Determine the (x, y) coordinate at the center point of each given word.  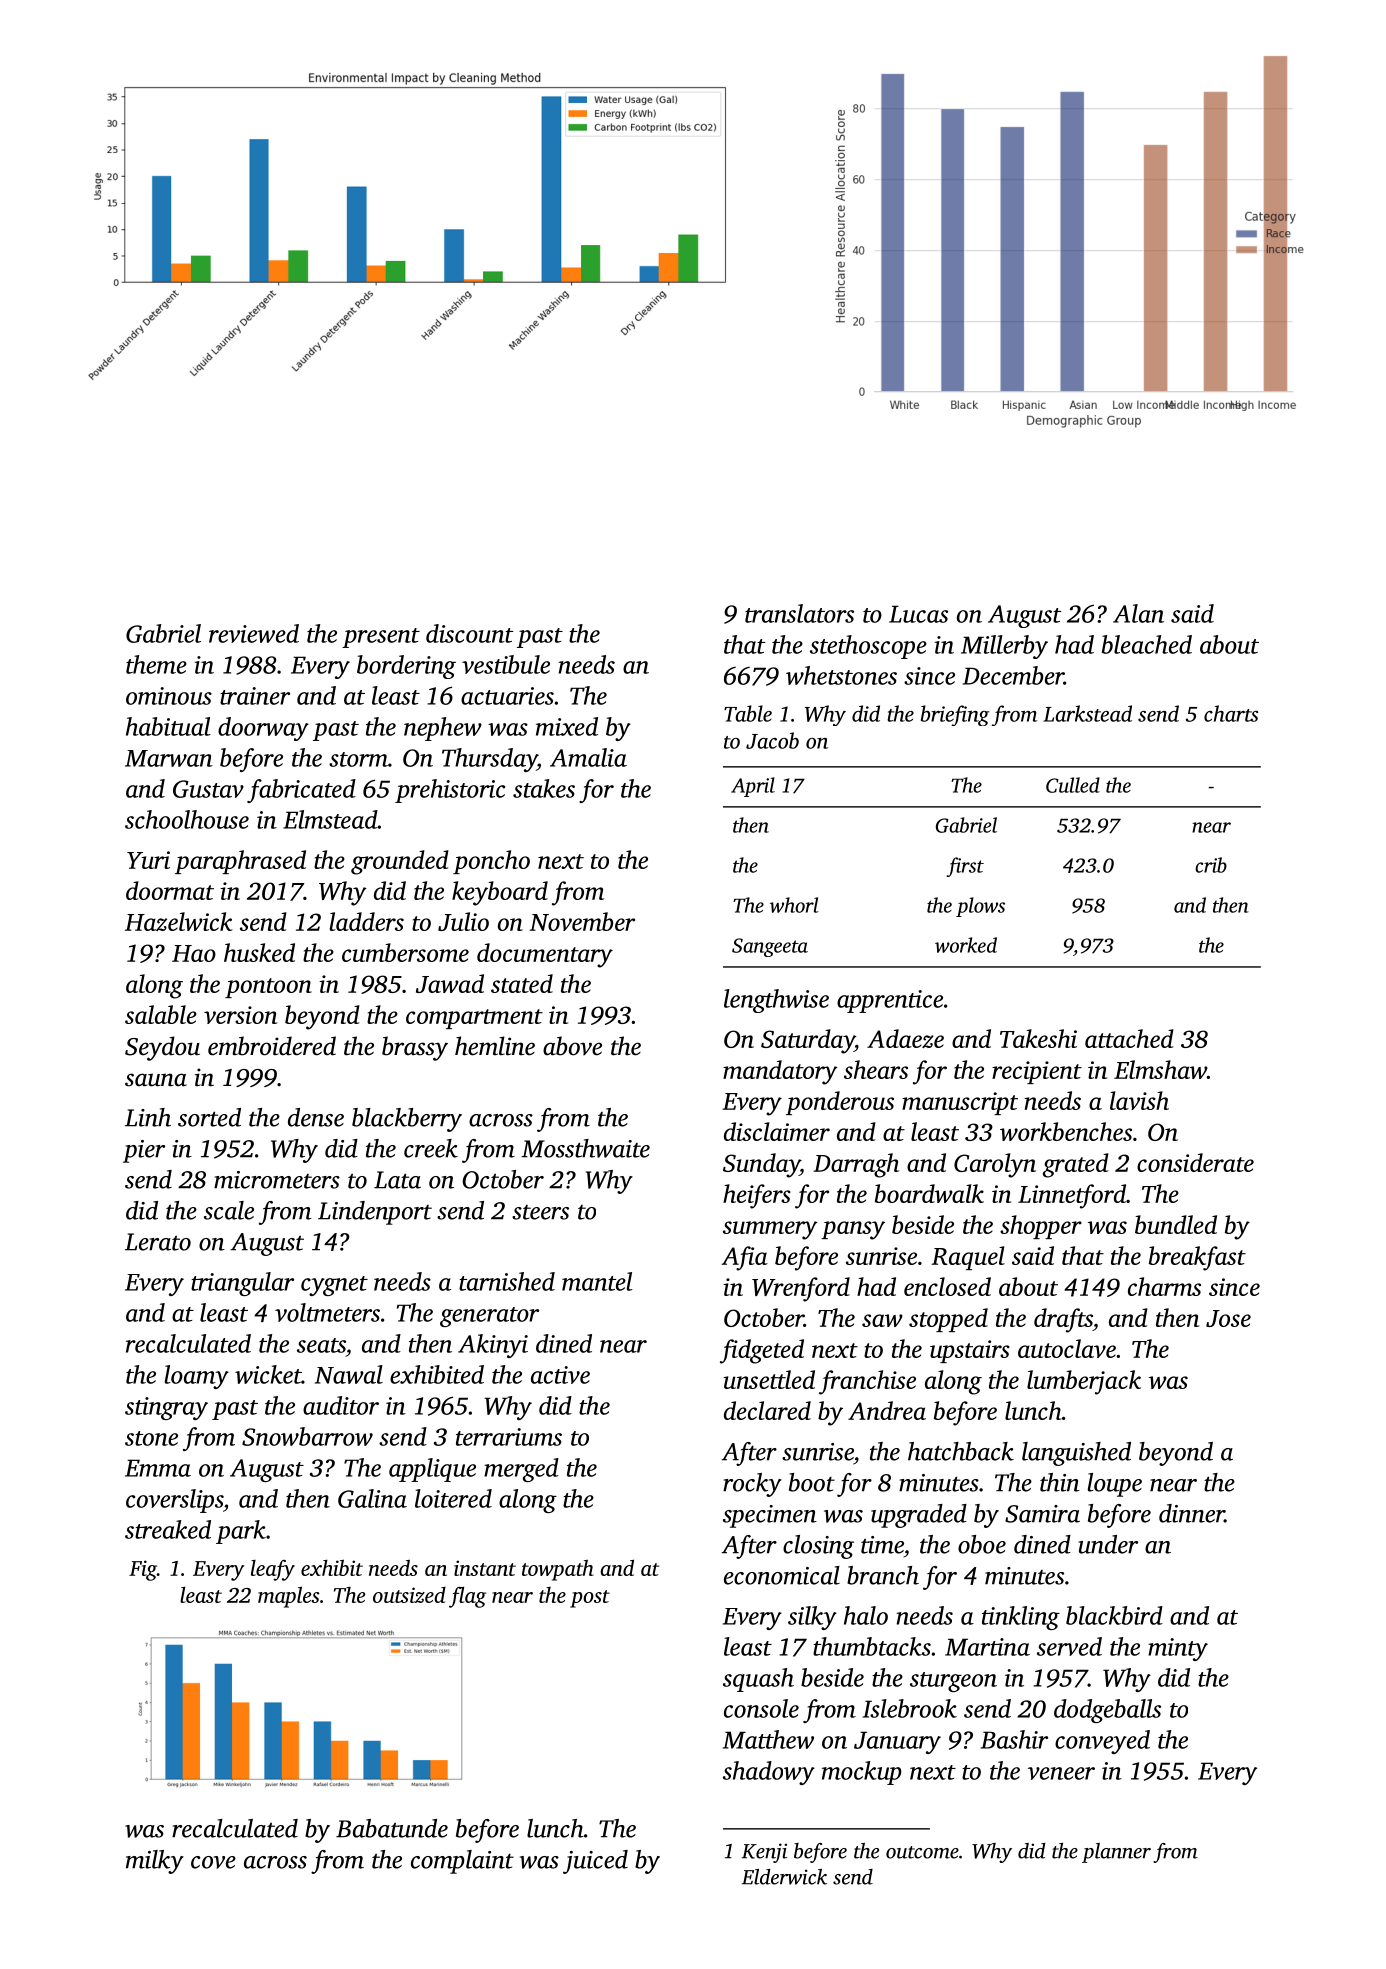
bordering (406, 667)
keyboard (500, 893)
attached (1129, 1038)
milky (155, 1862)
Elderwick (784, 1877)
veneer (1061, 1773)
